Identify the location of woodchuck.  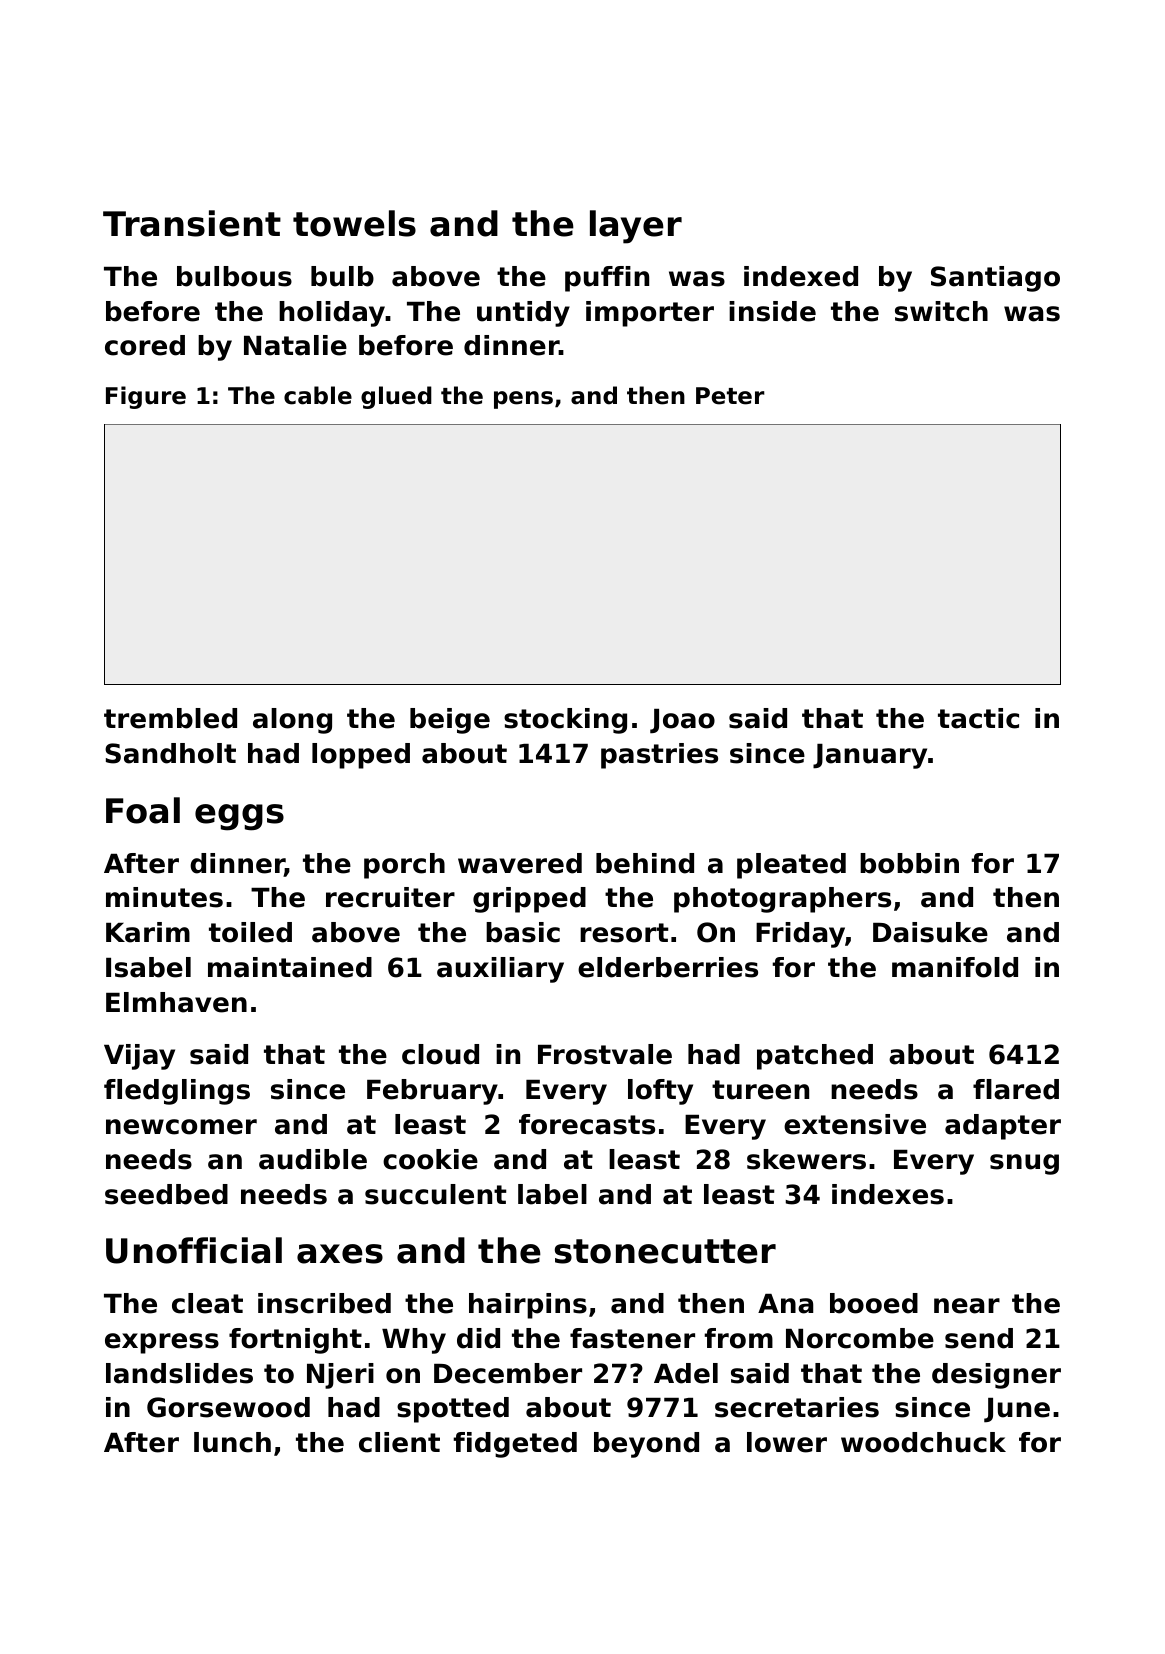
(923, 1442).
